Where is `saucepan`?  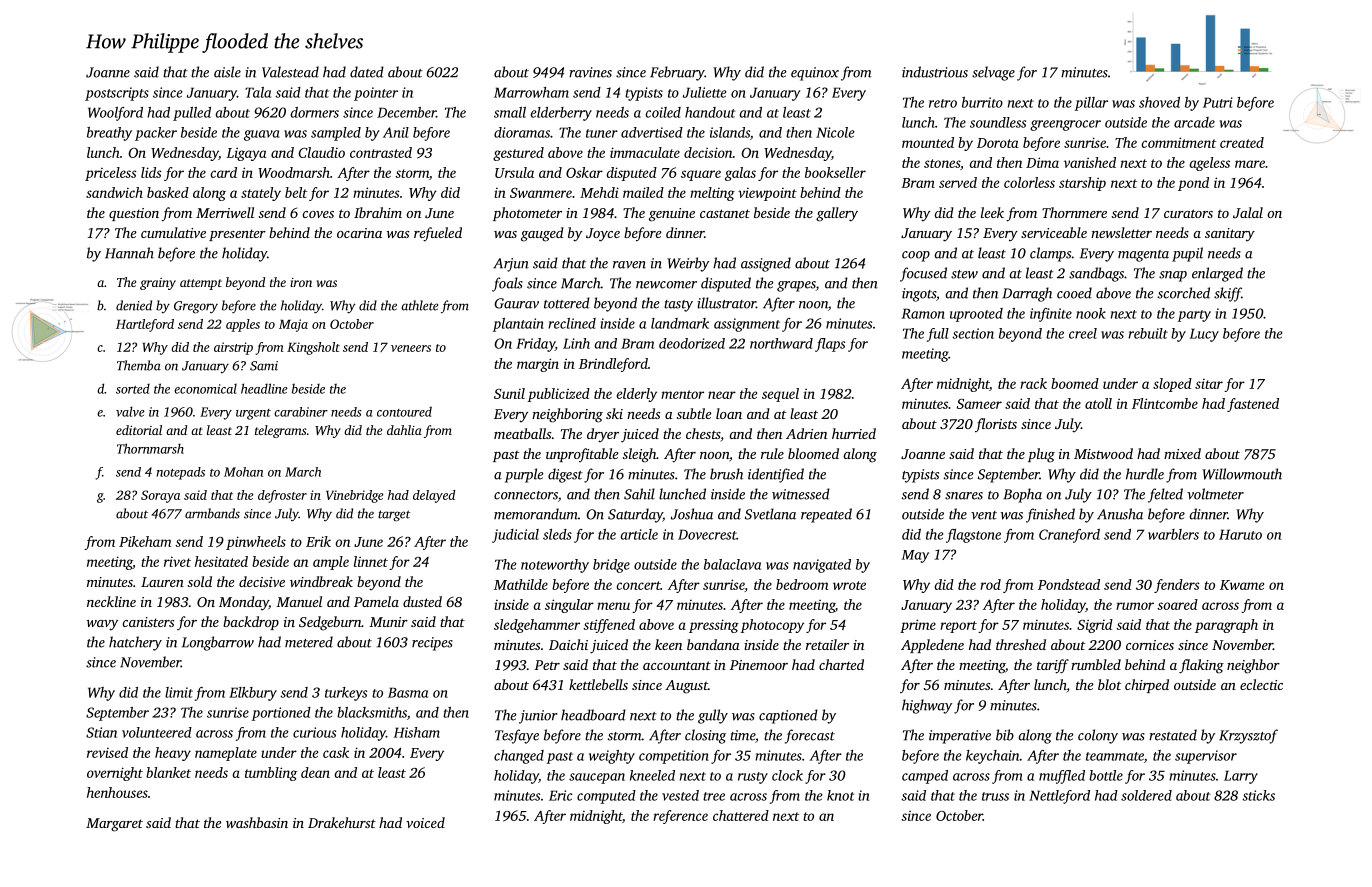 saucepan is located at coordinates (597, 778).
